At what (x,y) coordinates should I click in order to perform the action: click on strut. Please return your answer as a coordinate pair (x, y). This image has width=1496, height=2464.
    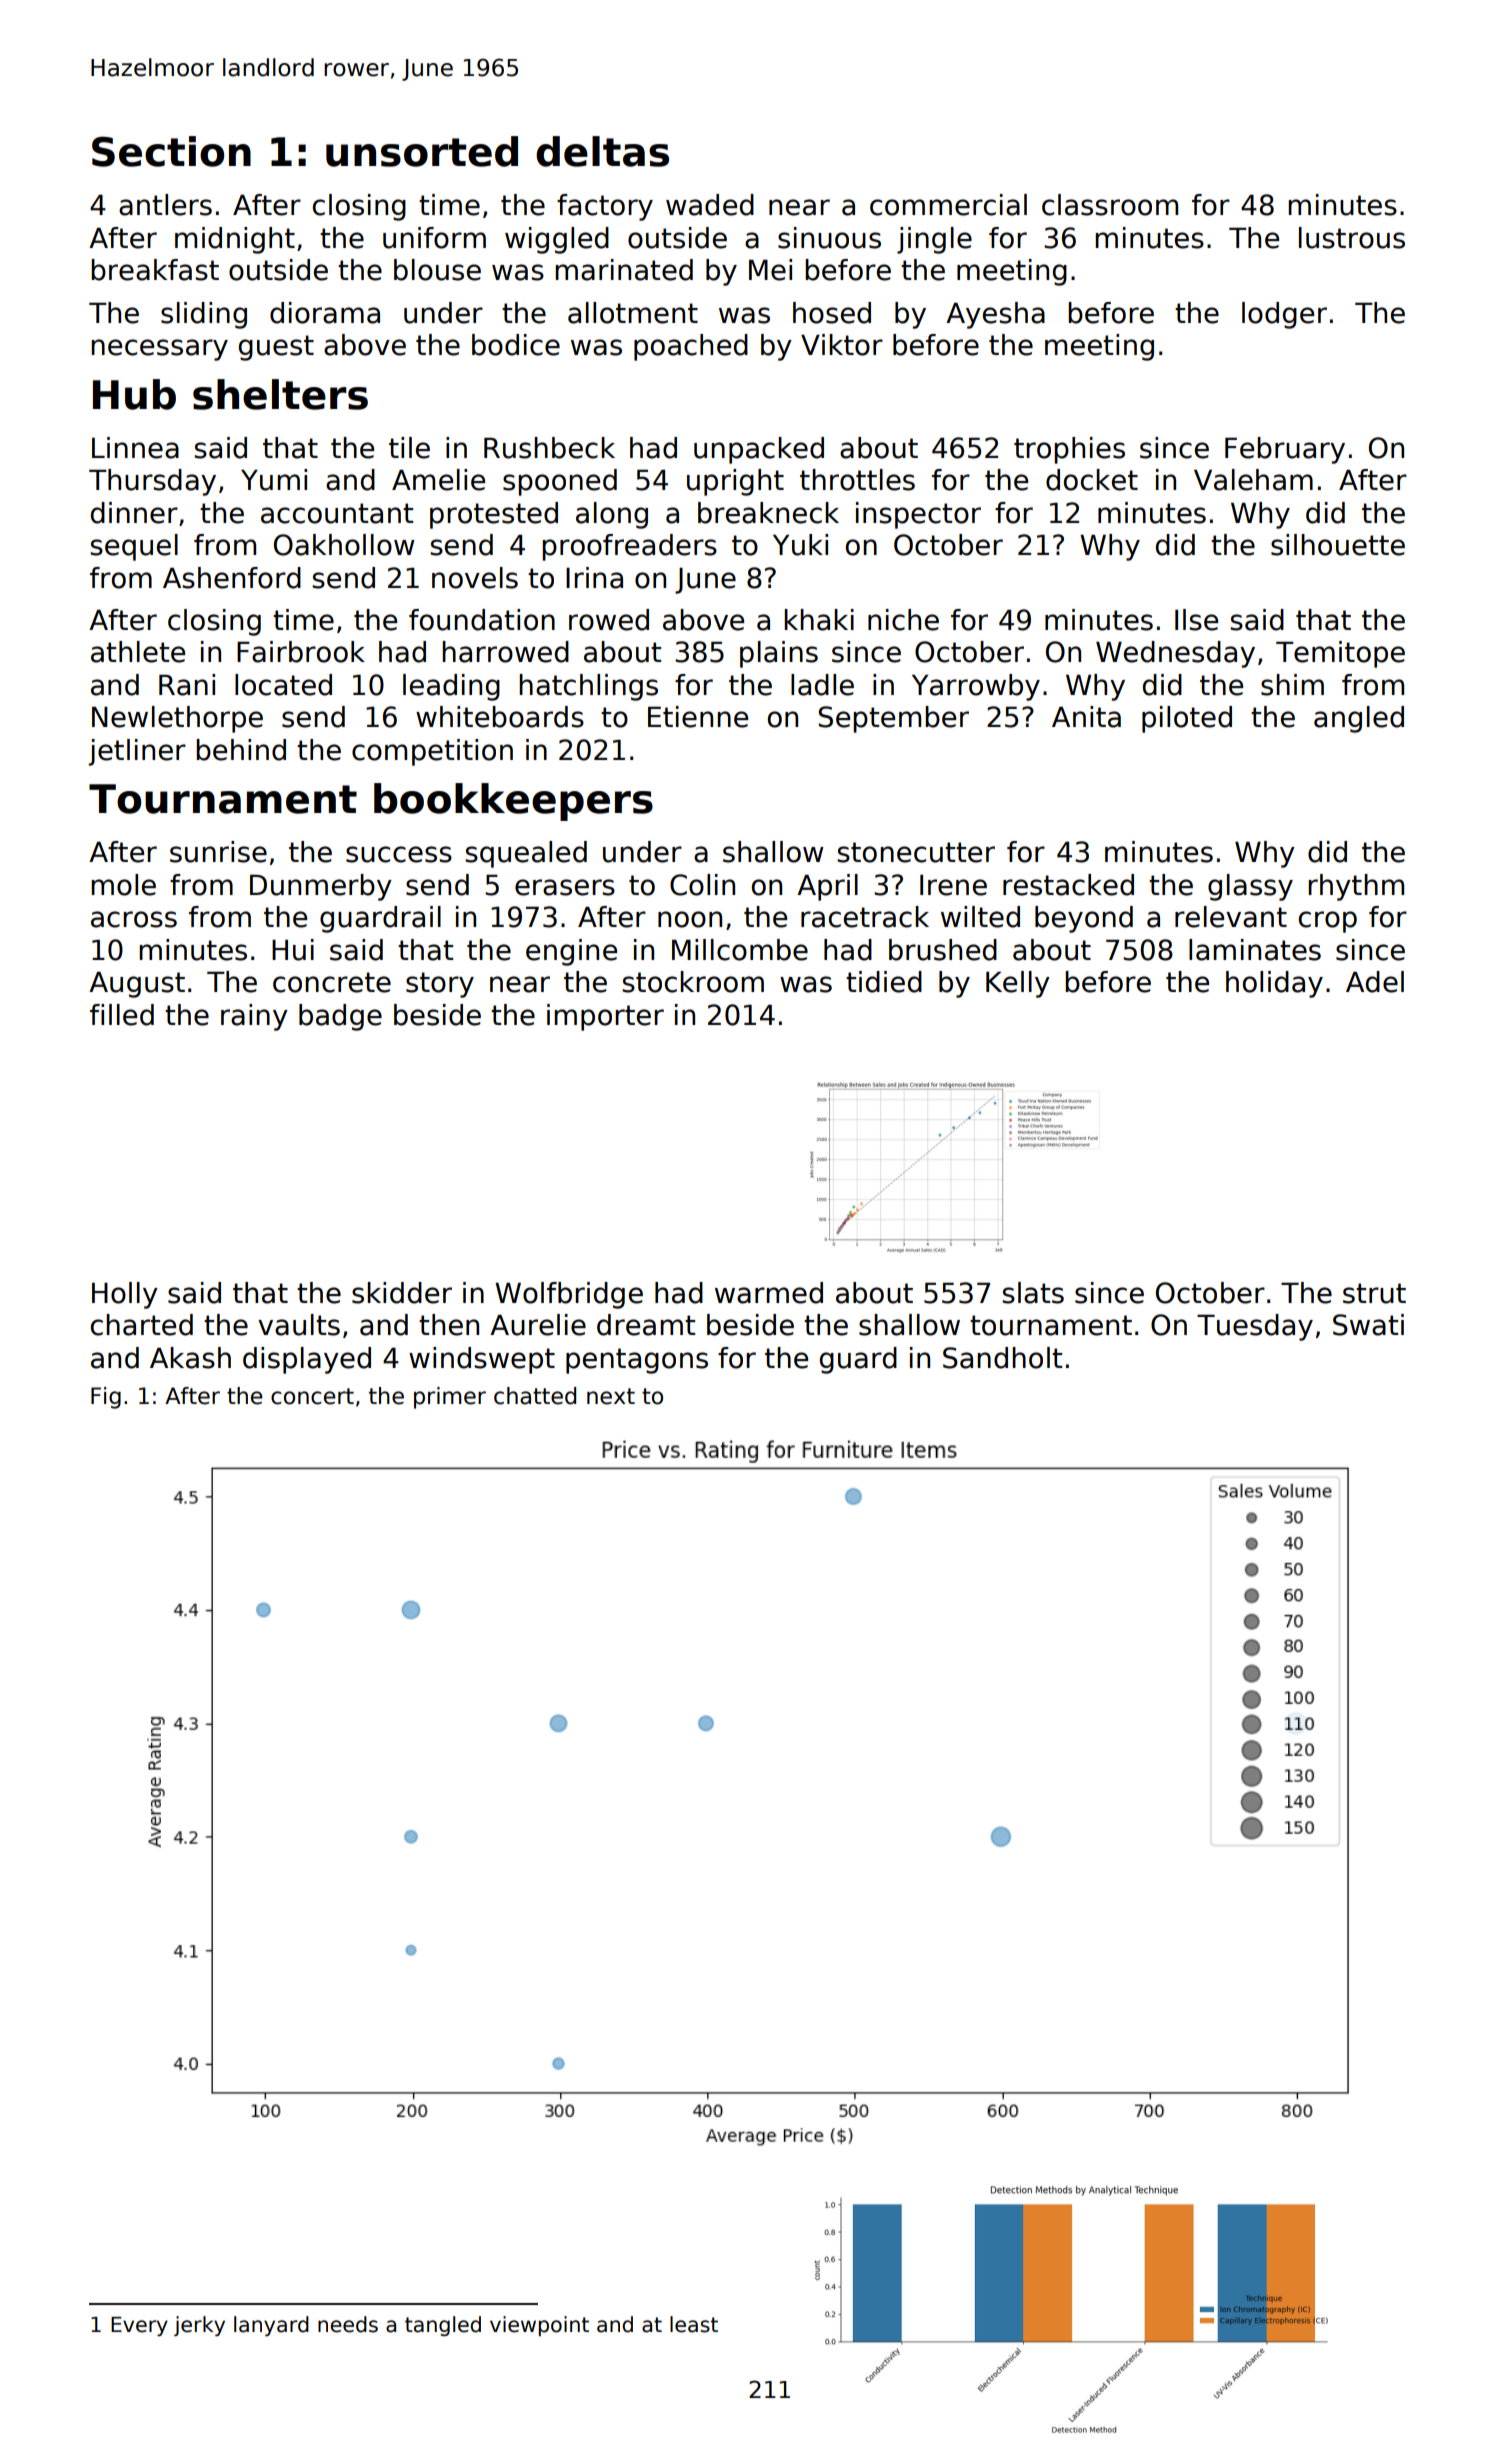
    Looking at the image, I should click on (1374, 1293).
